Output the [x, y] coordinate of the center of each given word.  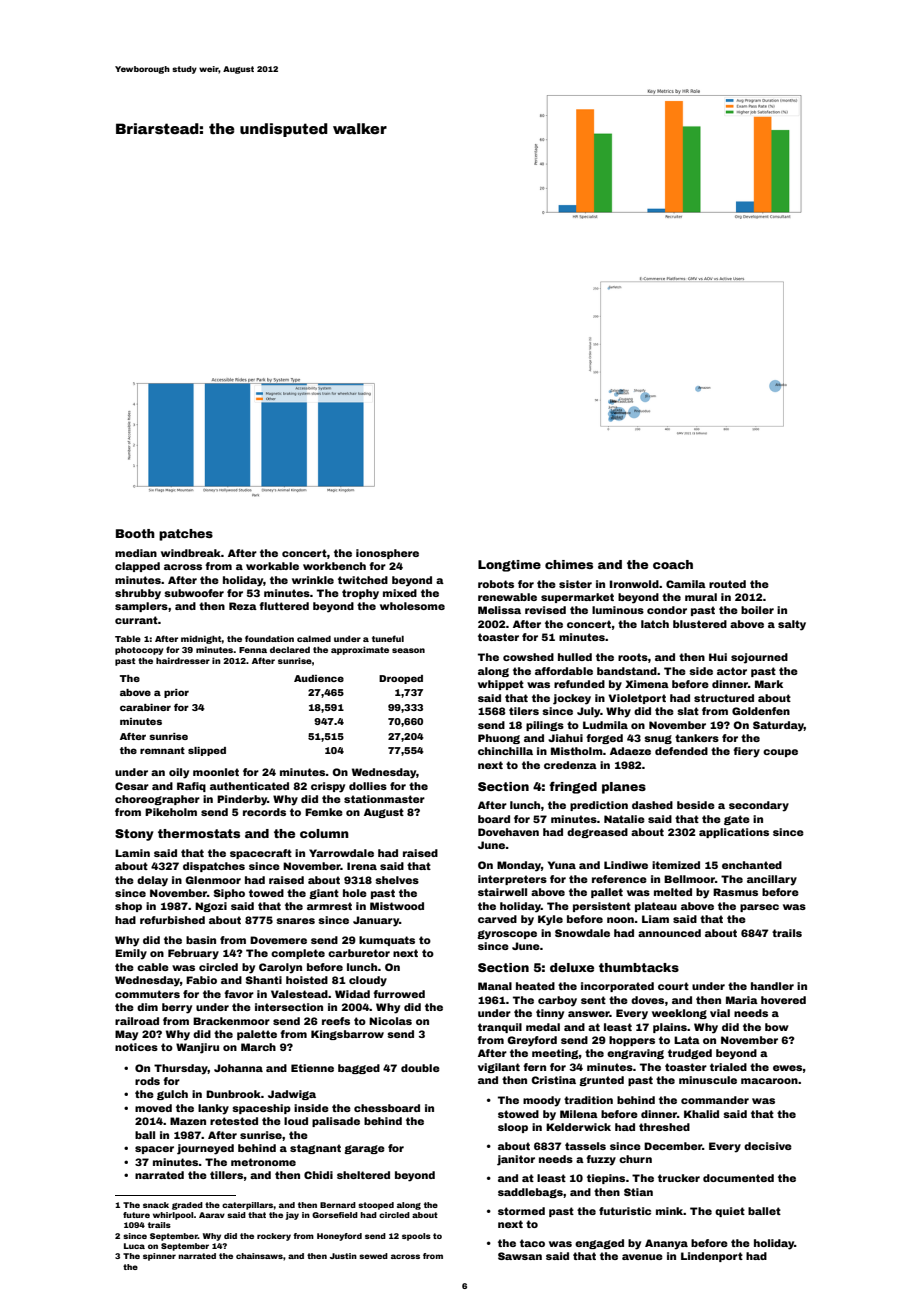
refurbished [172, 920]
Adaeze [630, 751]
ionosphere [387, 554]
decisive [768, 1146]
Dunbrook [233, 1094]
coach [673, 564]
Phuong [499, 739]
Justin [343, 1256]
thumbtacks [639, 967]
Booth [135, 533]
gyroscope [507, 935]
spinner [159, 1257]
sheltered [363, 1175]
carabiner [145, 707]
